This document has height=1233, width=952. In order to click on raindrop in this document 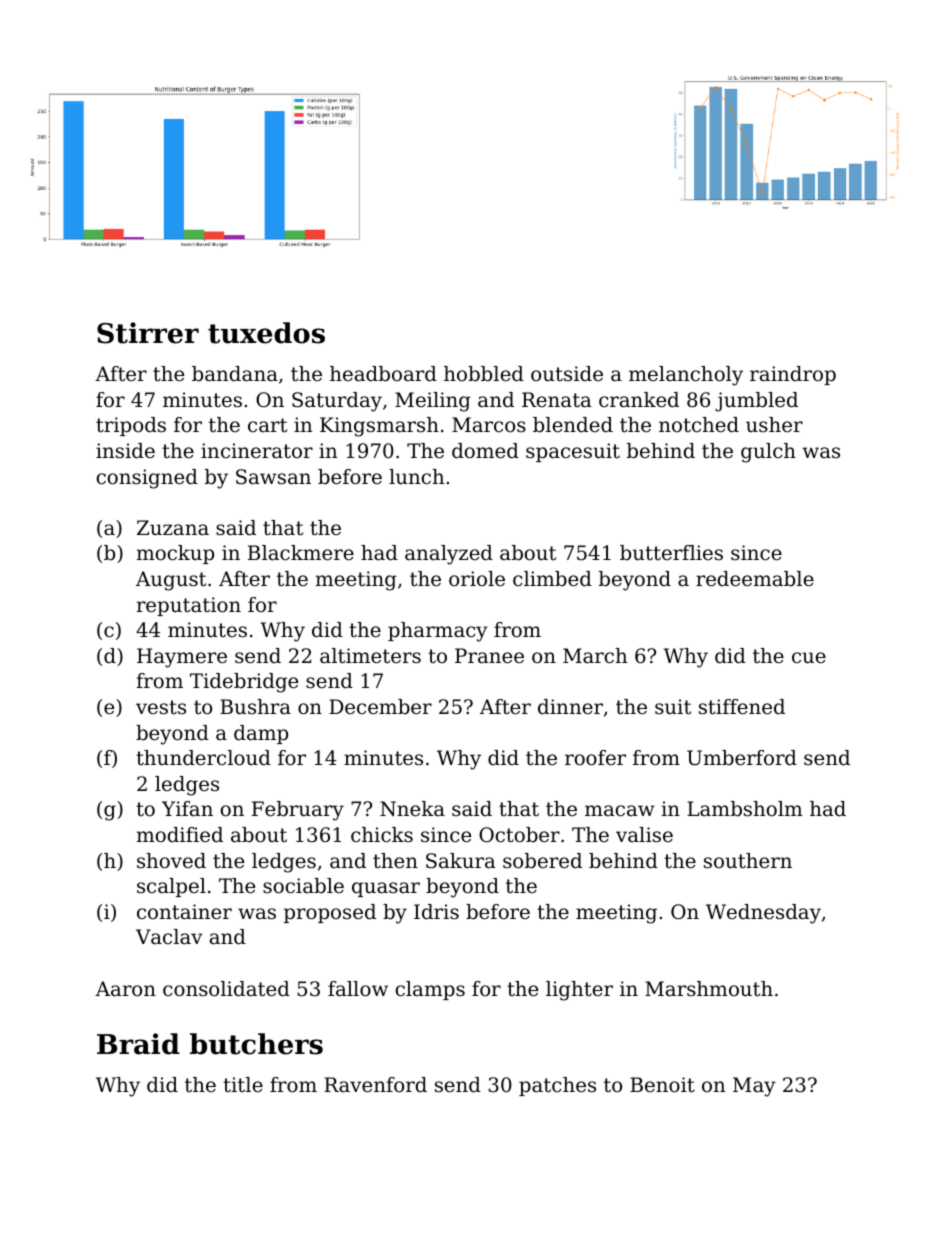, I will do `click(793, 375)`.
